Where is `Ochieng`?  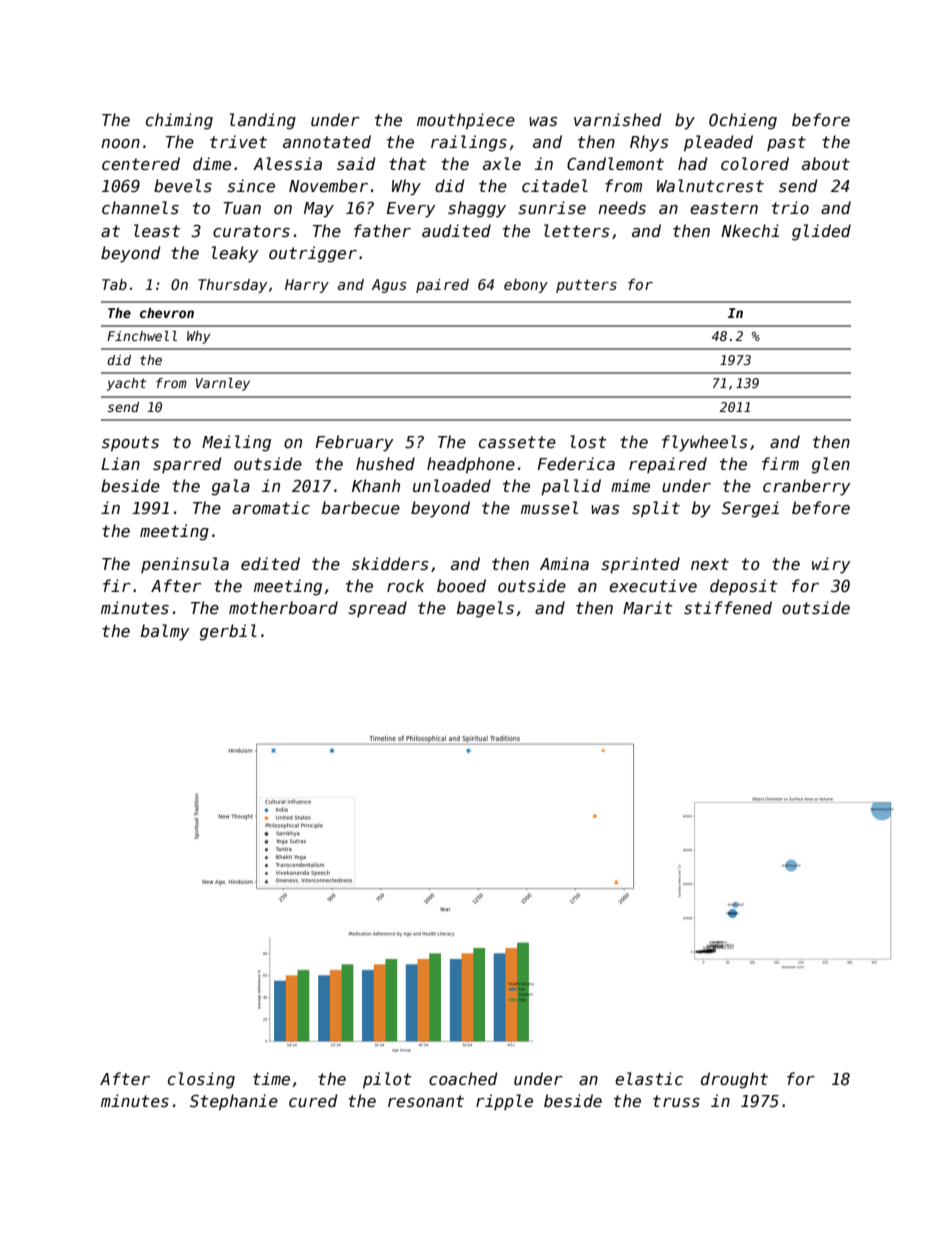 Ochieng is located at coordinates (743, 121).
